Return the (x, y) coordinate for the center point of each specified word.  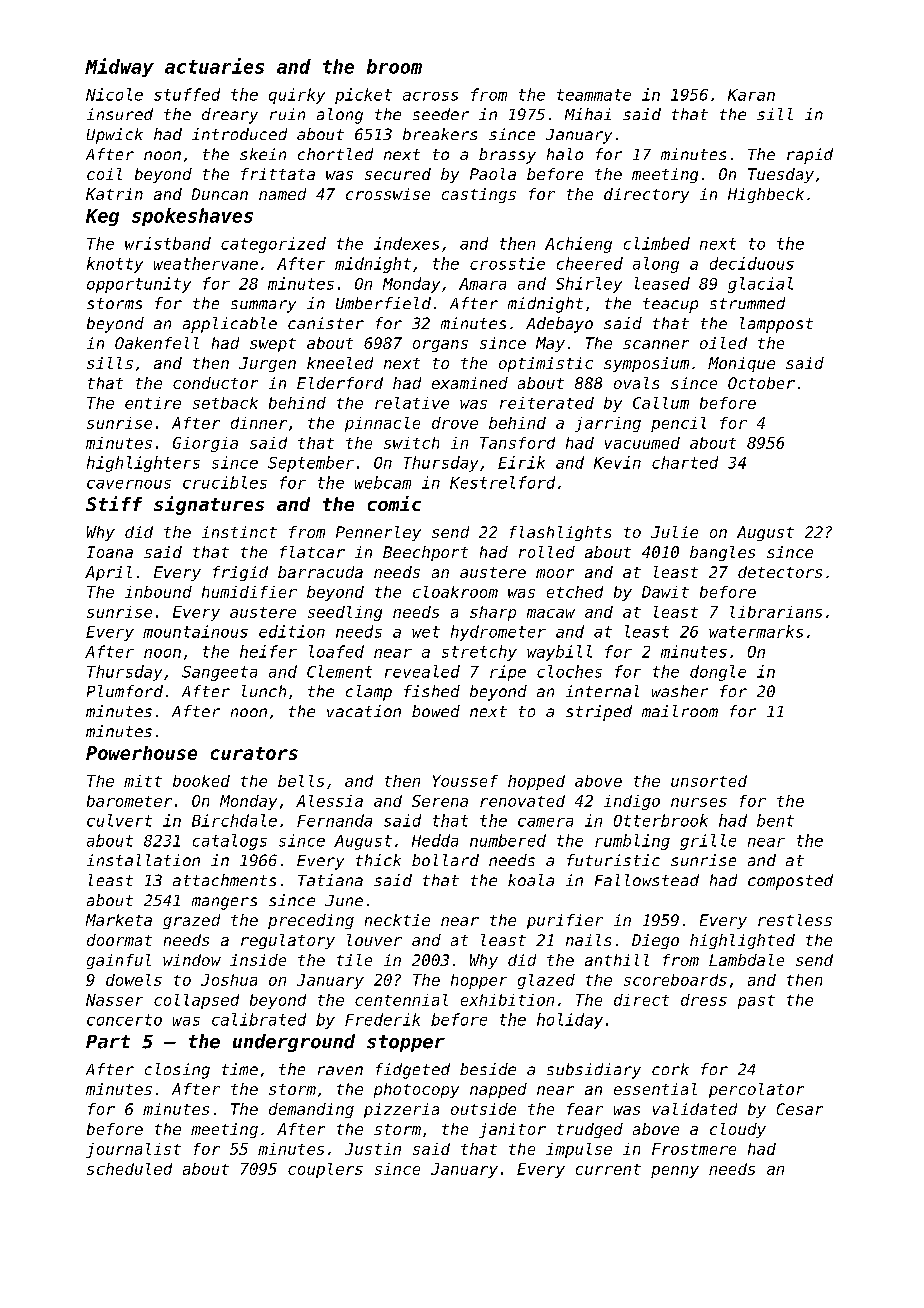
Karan (751, 95)
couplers (325, 1170)
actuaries (214, 66)
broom (394, 66)
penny (675, 1172)
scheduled (129, 1169)
